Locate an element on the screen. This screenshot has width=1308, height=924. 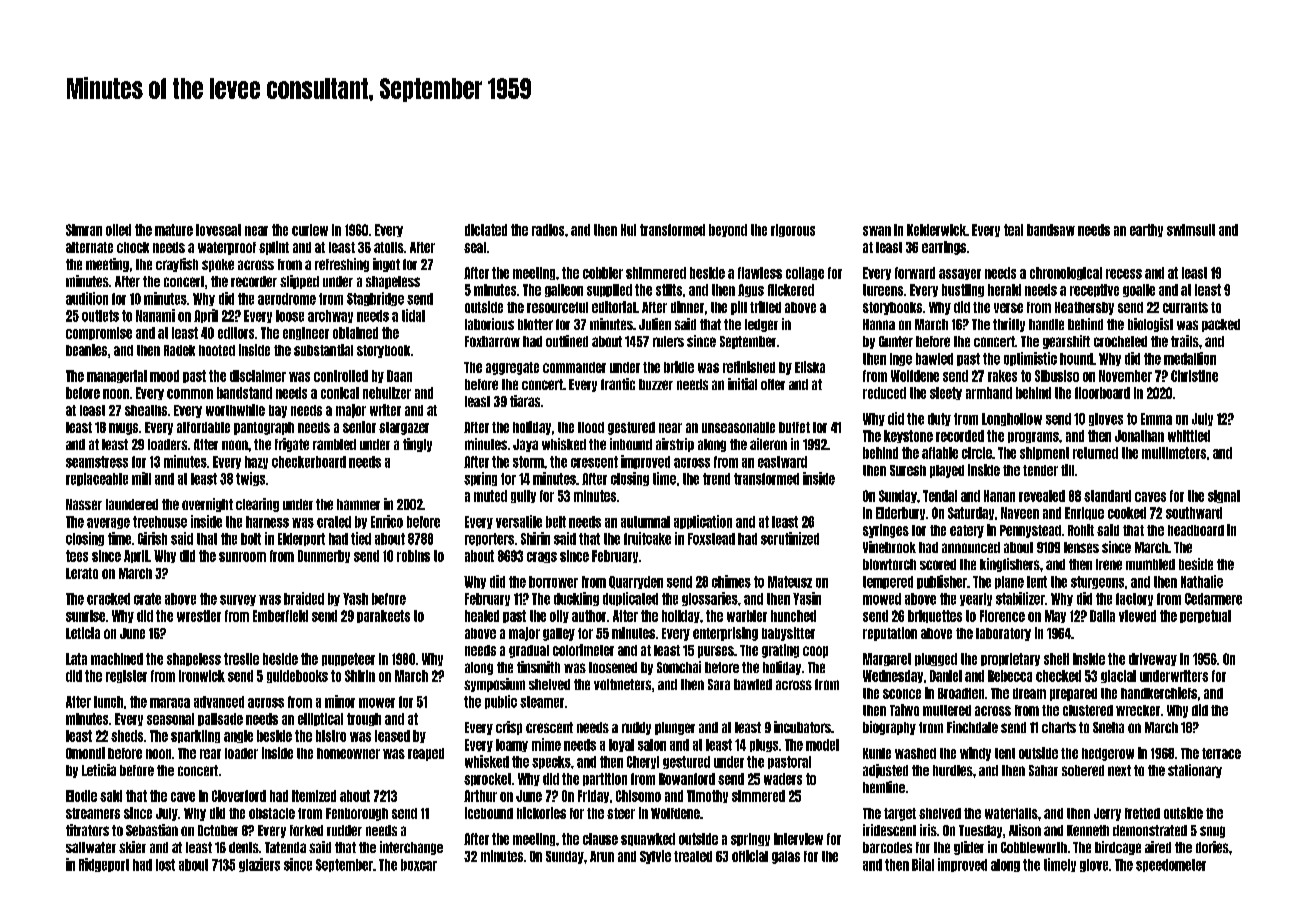
Sara is located at coordinates (719, 684).
